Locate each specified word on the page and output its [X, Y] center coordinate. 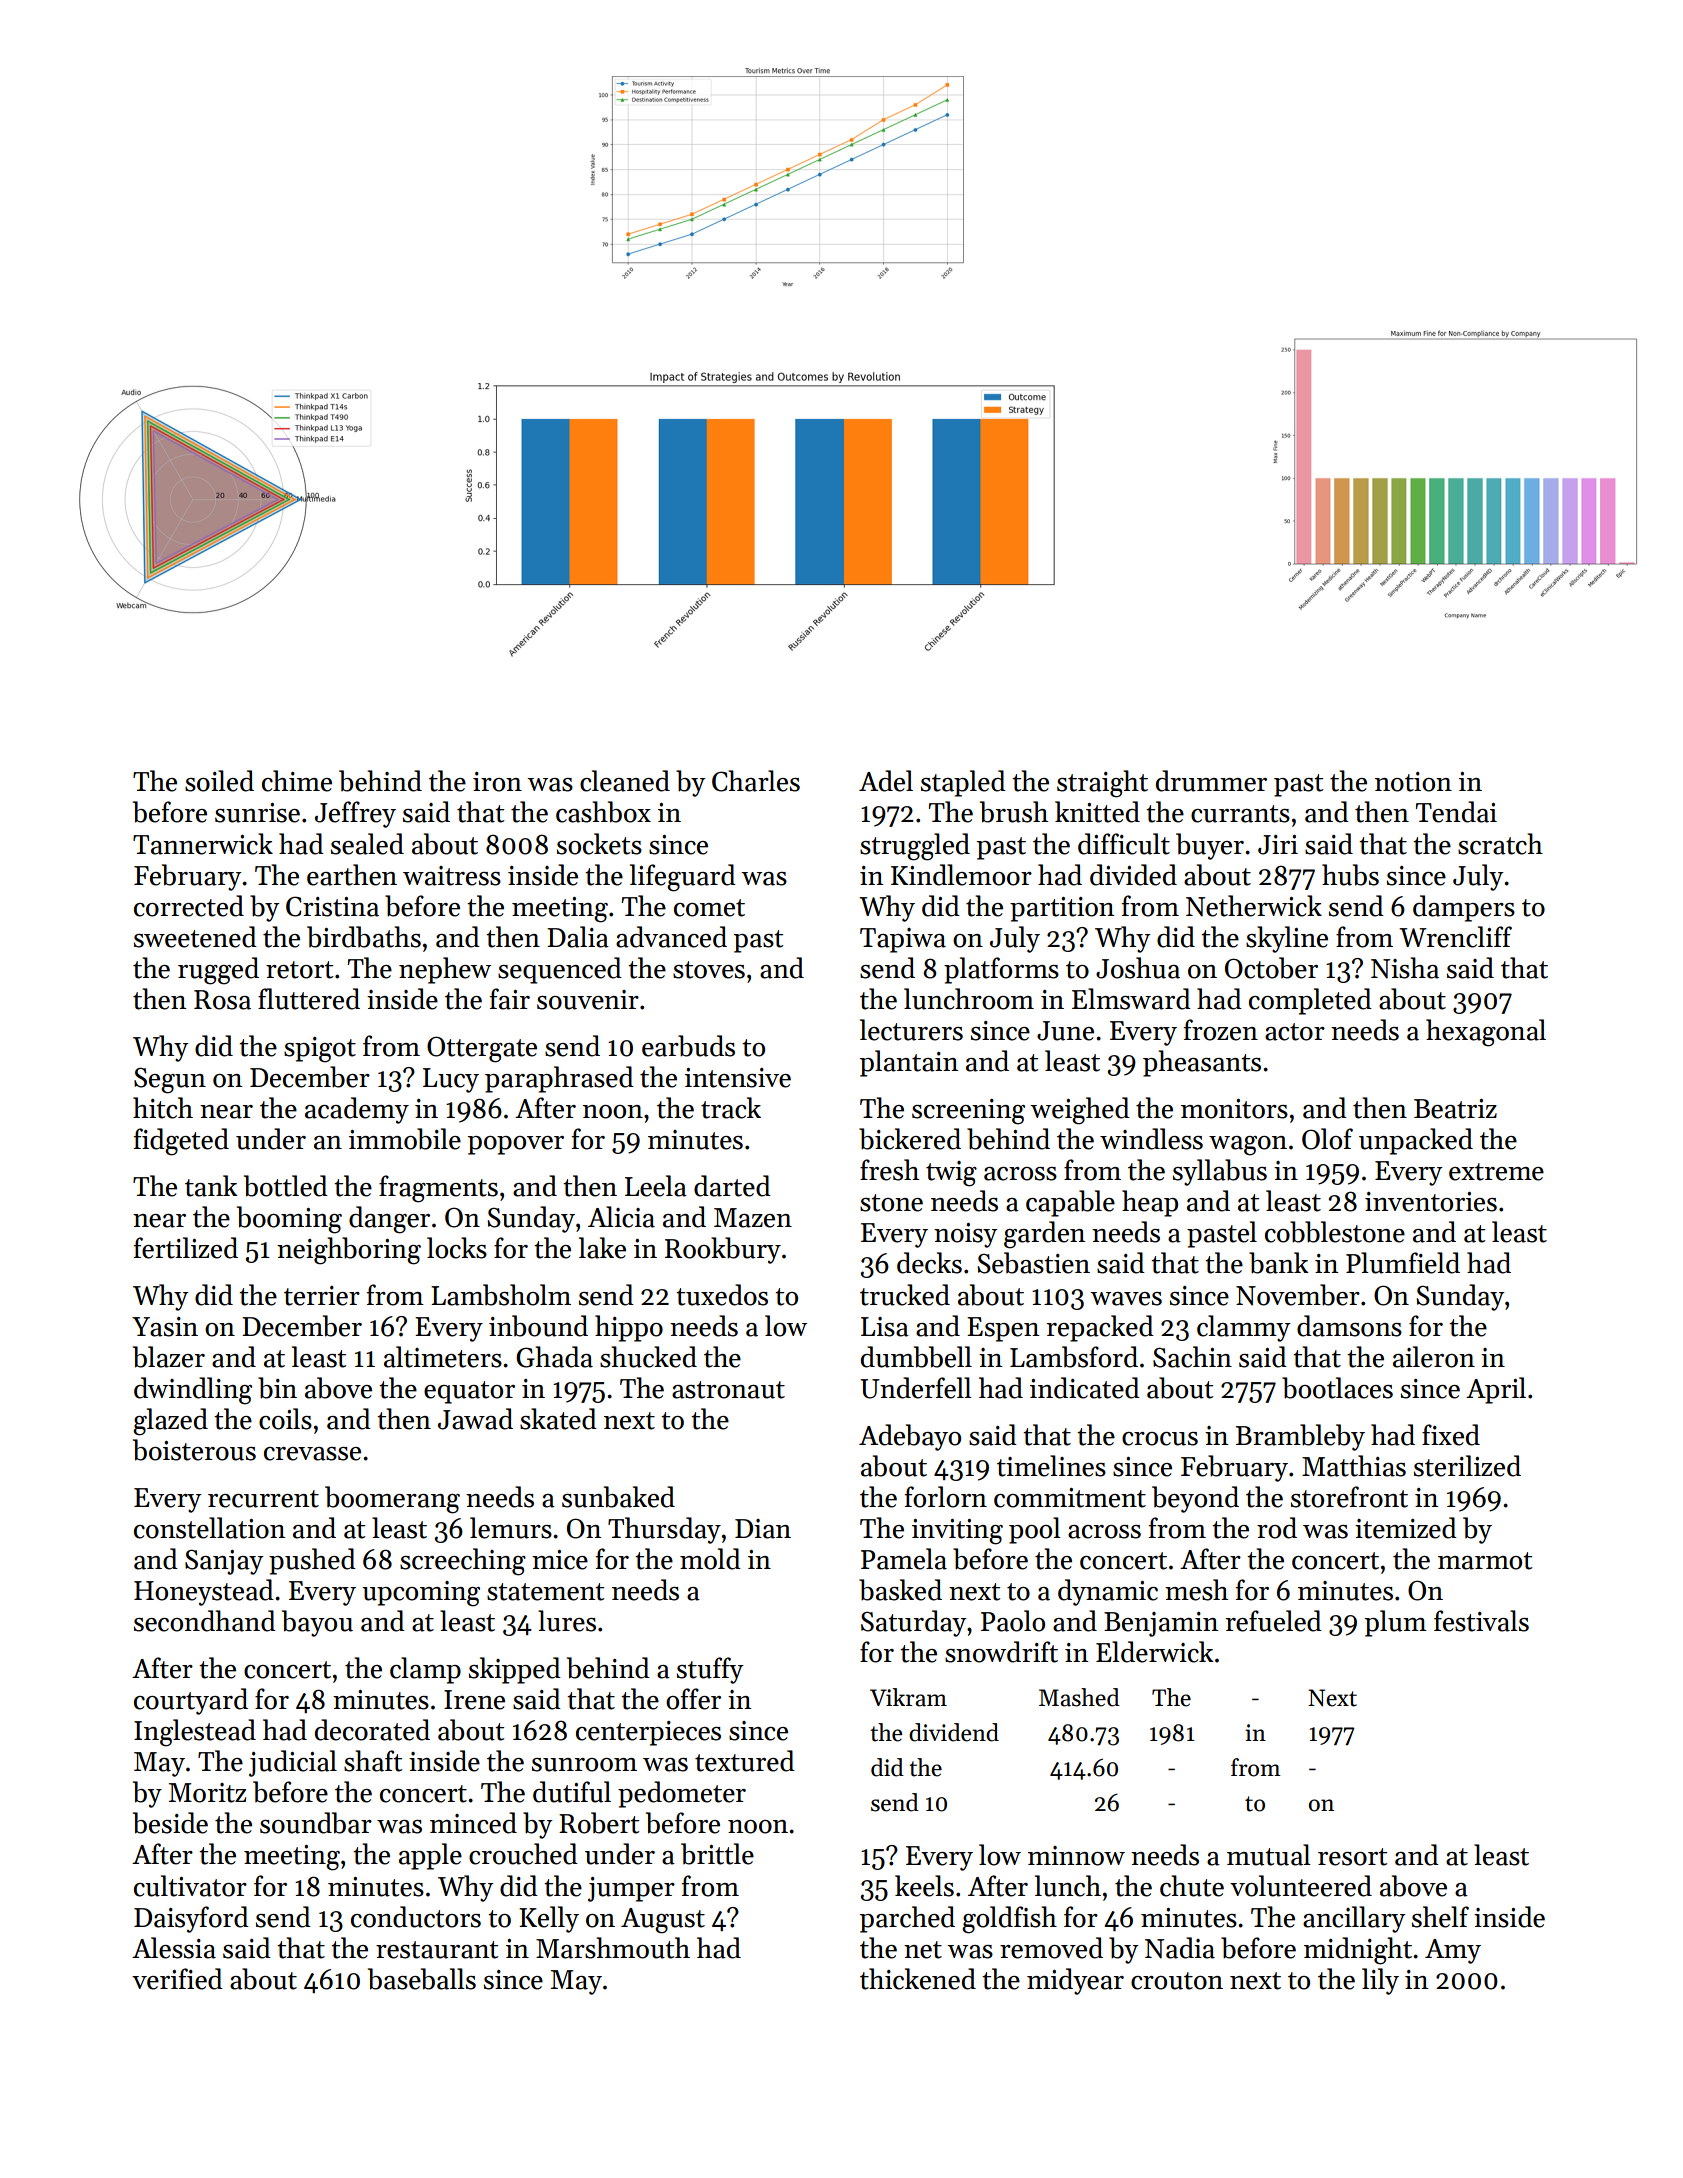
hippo [629, 1328]
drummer [1211, 781]
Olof [1327, 1139]
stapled [963, 783]
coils [285, 1419]
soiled [219, 781]
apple [430, 1856]
